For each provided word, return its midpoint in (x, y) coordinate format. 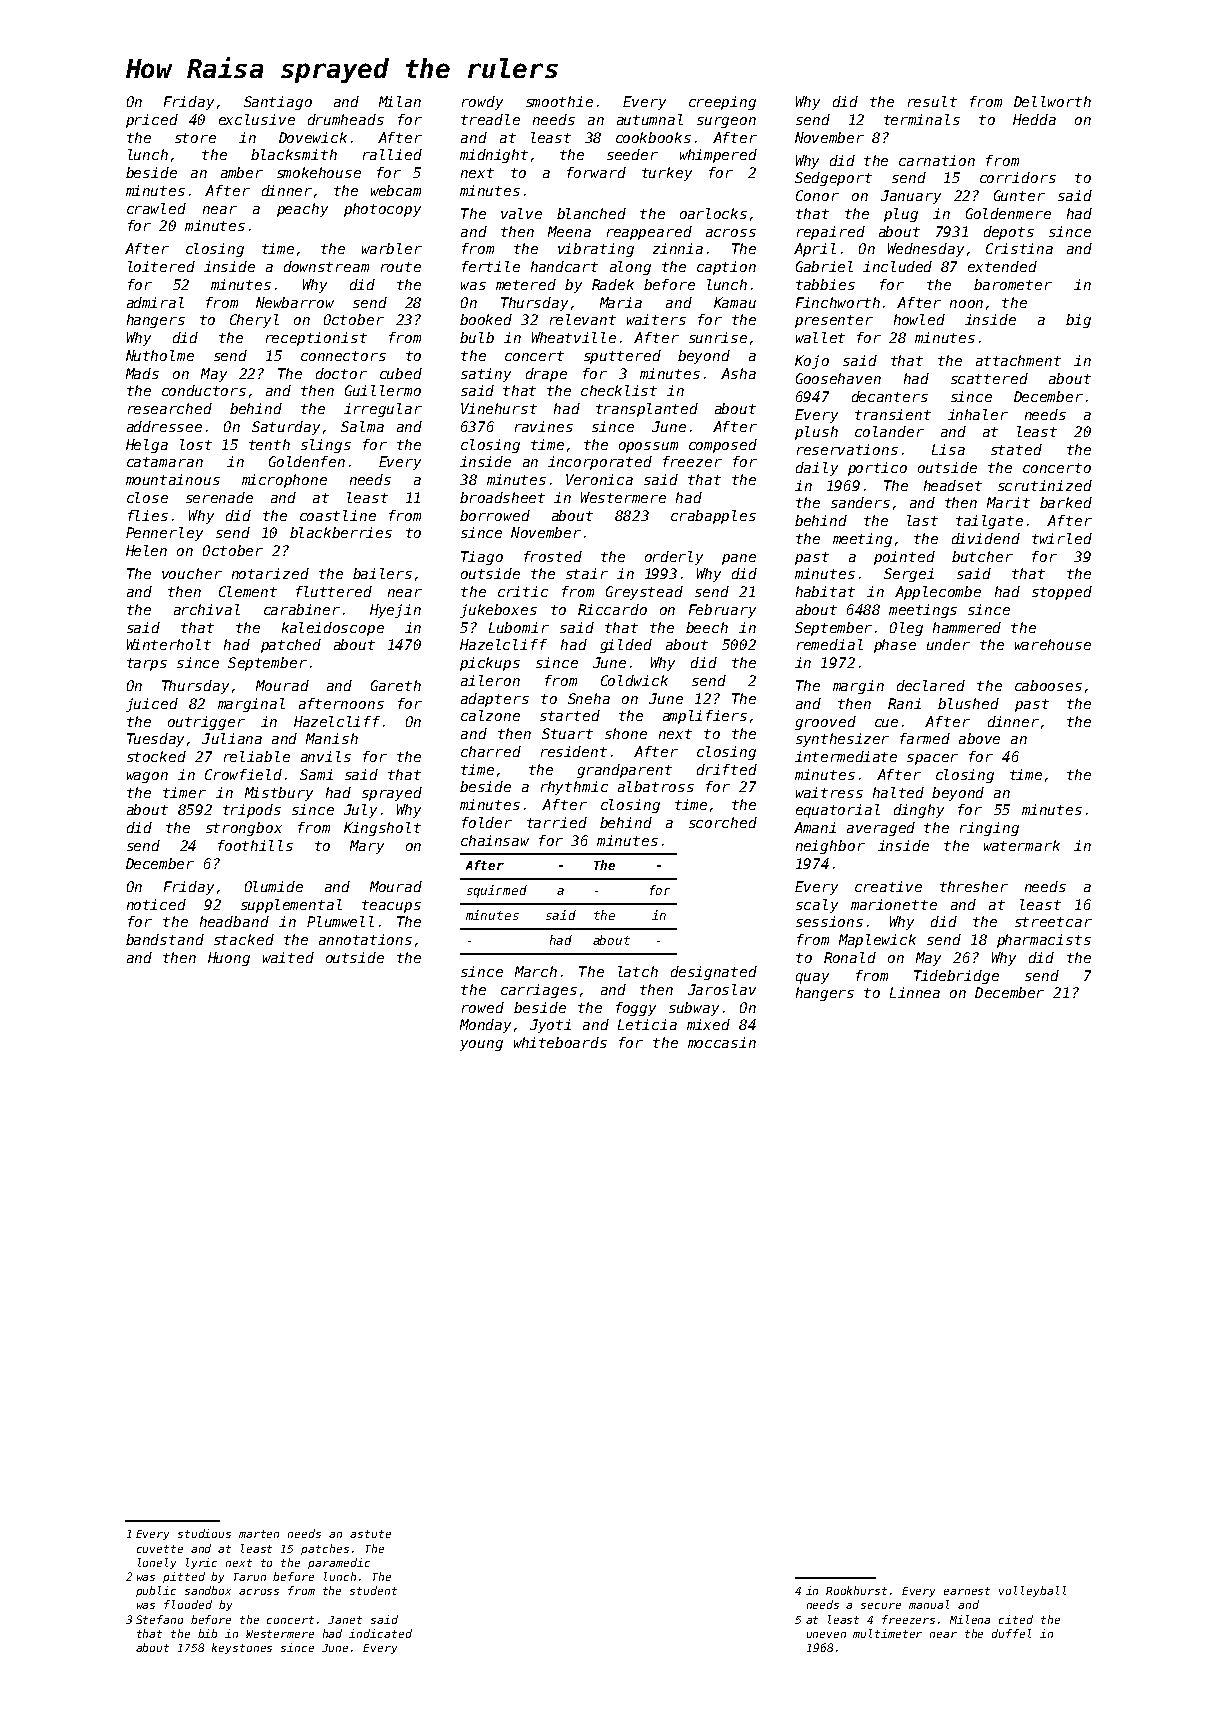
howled (919, 319)
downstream (326, 266)
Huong (229, 959)
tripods (252, 811)
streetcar (1053, 922)
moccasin (722, 1042)
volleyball (1032, 1591)
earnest (967, 1591)
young (481, 1045)
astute (370, 1534)
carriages (539, 991)
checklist (619, 390)
